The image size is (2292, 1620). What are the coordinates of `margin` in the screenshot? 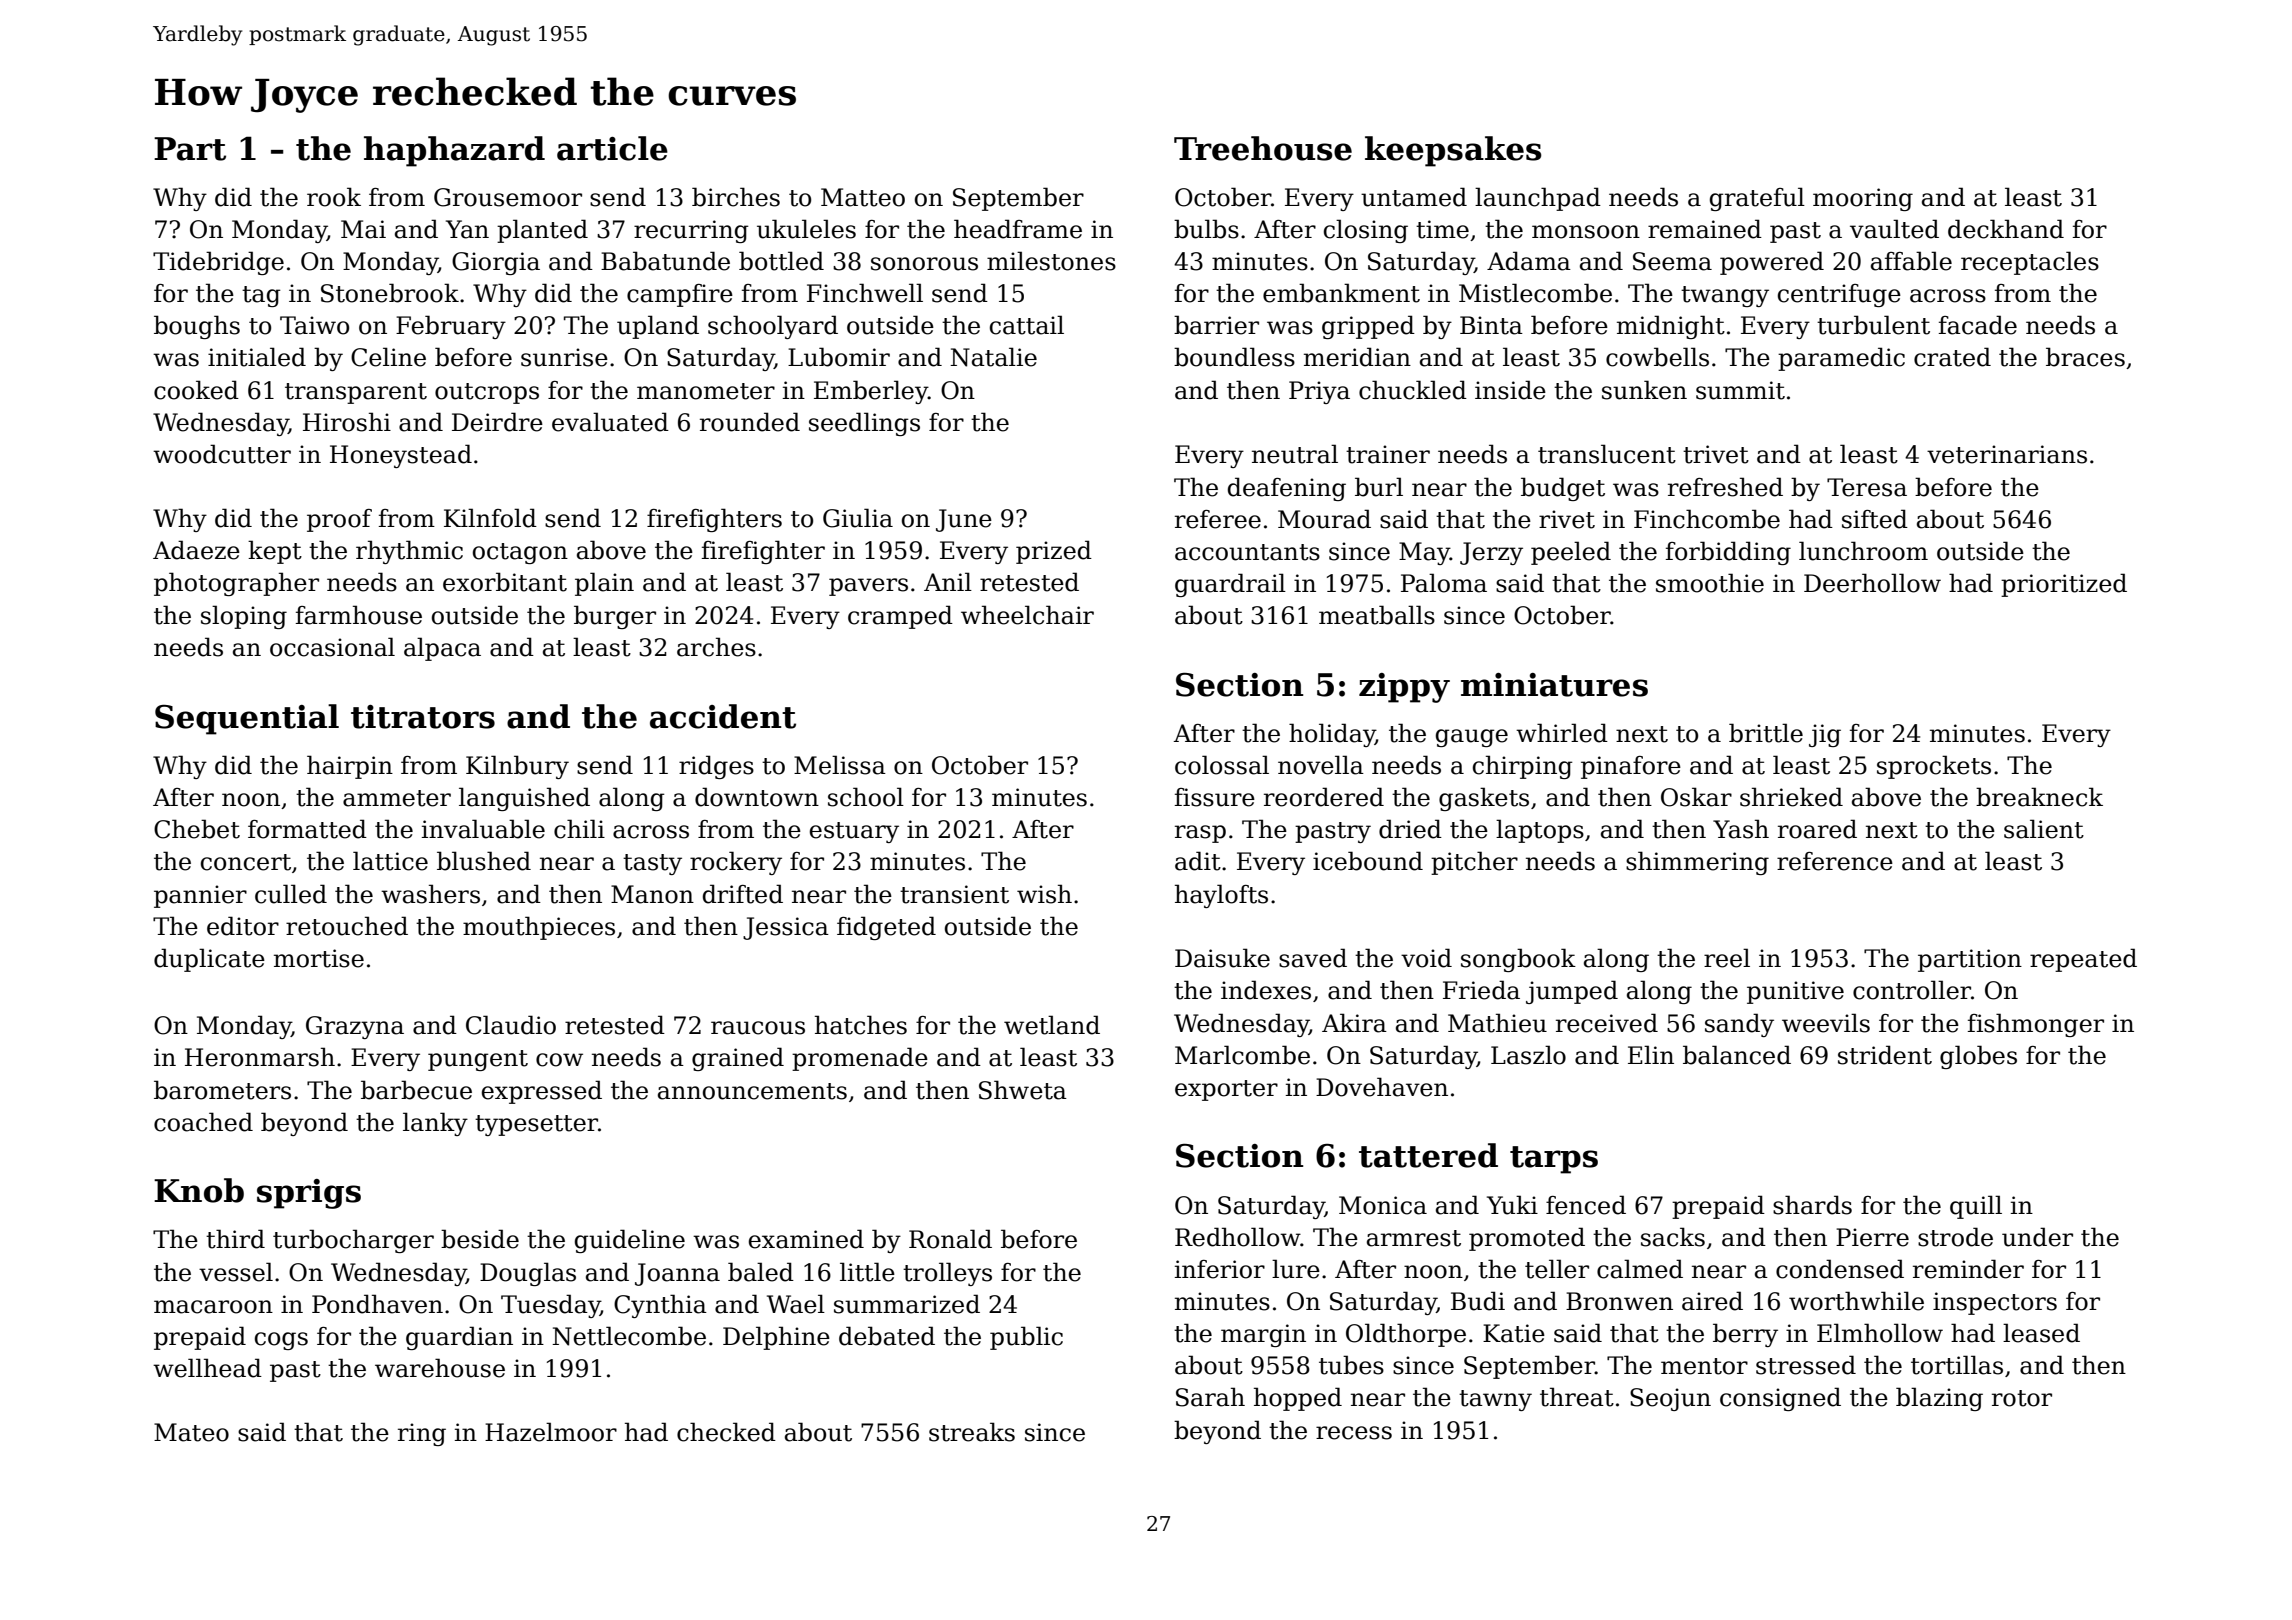 It's located at (1263, 1335).
